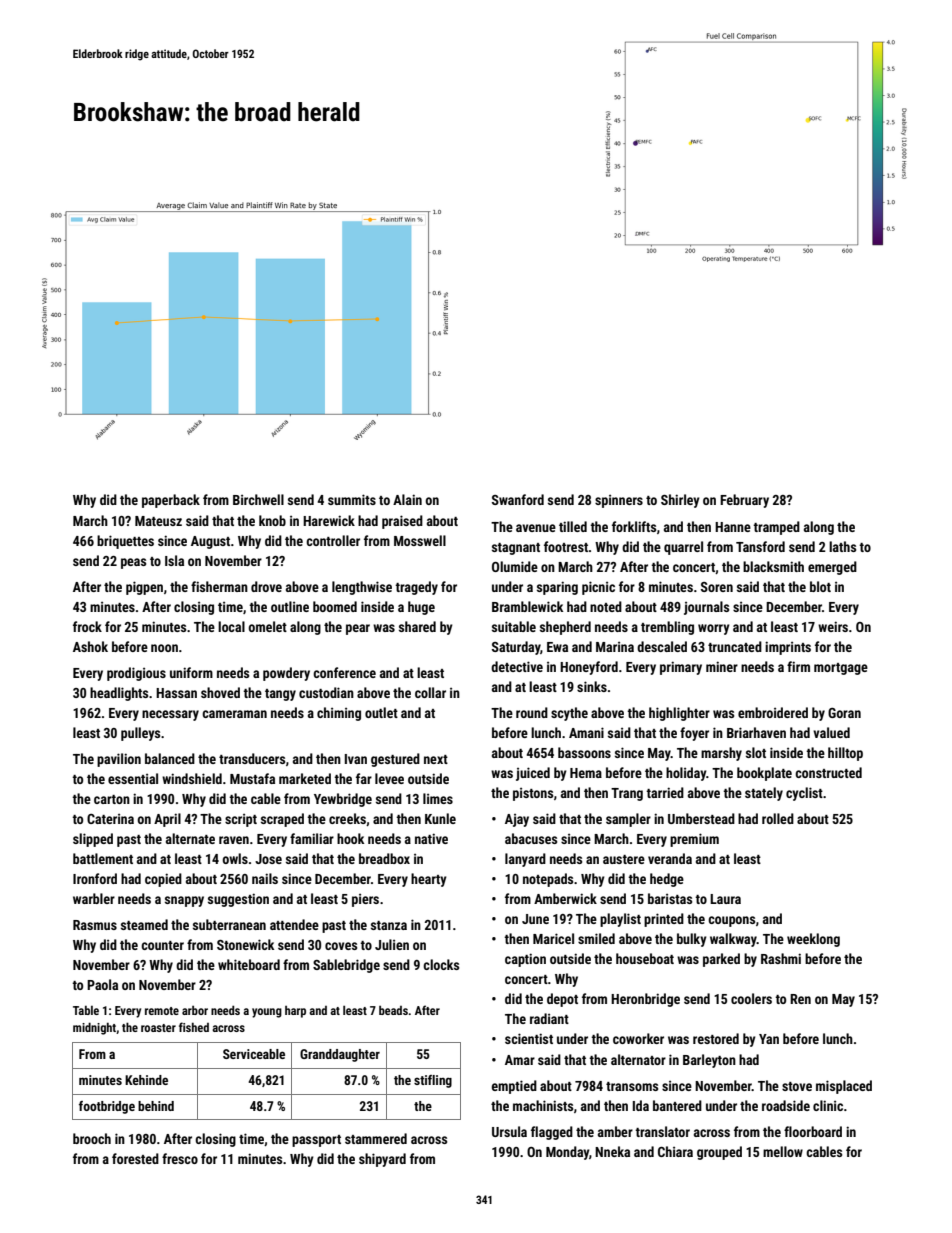  What do you see at coordinates (252, 778) in the screenshot?
I see `Mustafa` at bounding box center [252, 778].
